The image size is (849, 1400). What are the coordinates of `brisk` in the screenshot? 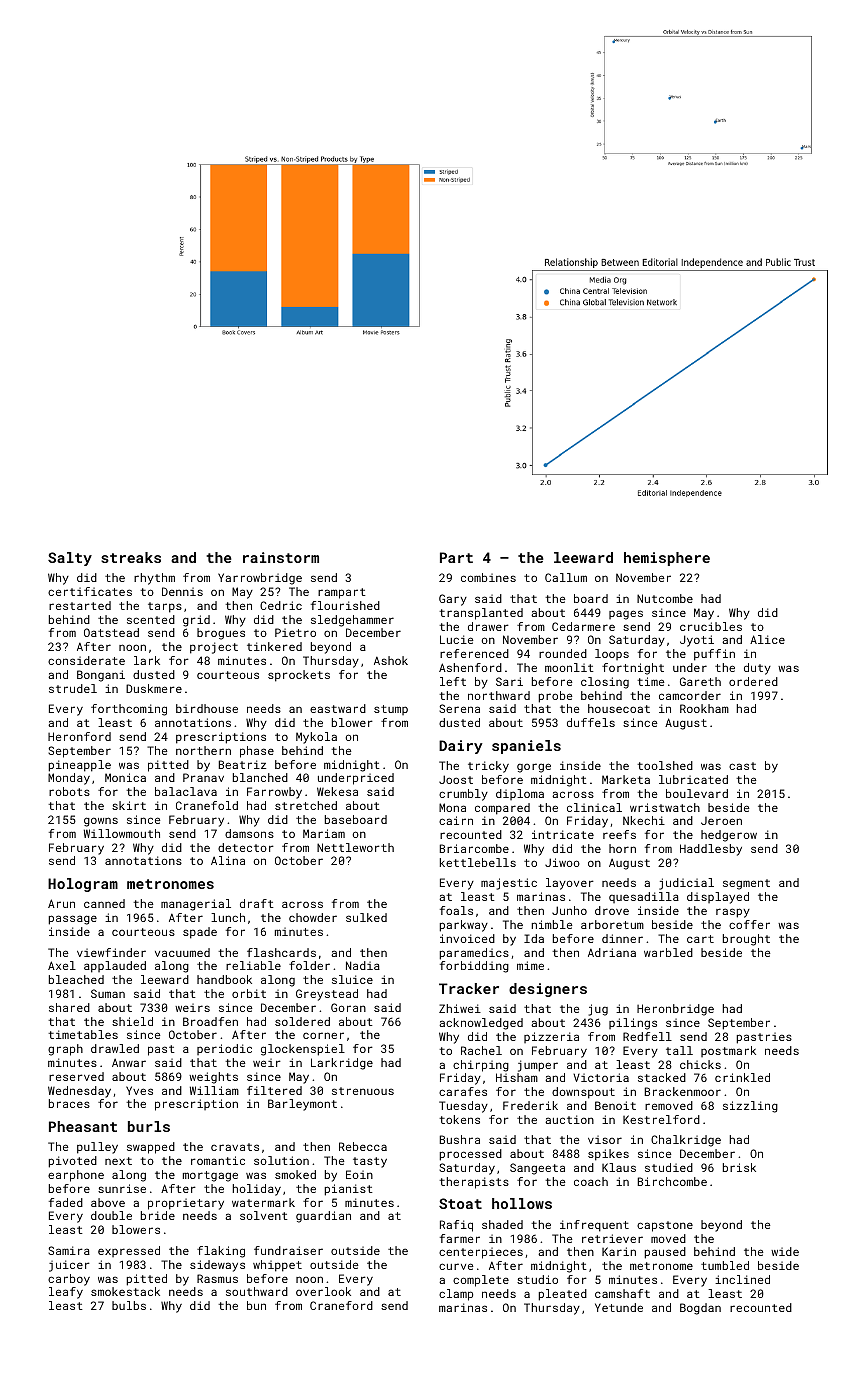 It's located at (739, 1167).
